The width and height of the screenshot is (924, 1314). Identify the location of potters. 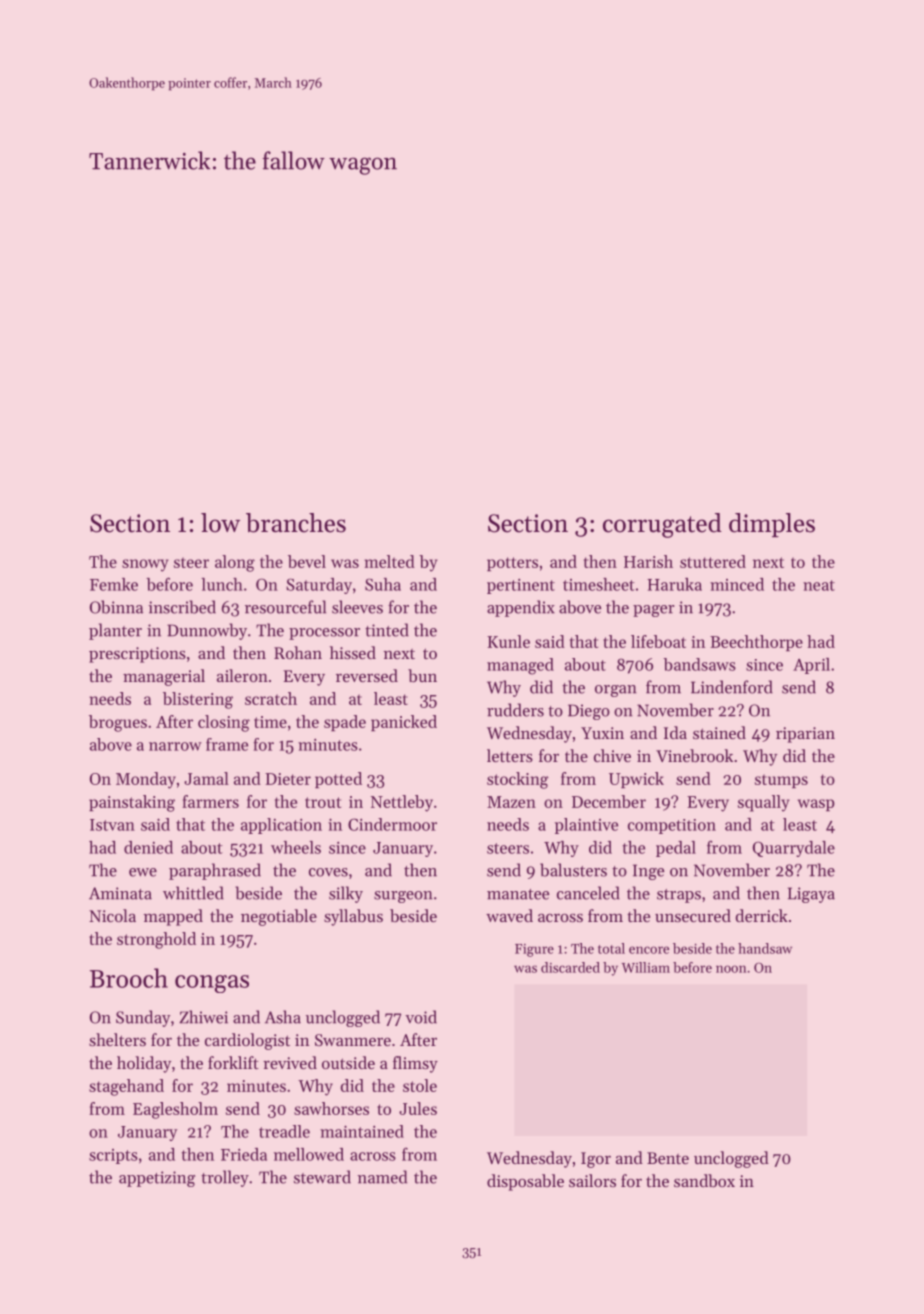
(512, 564).
